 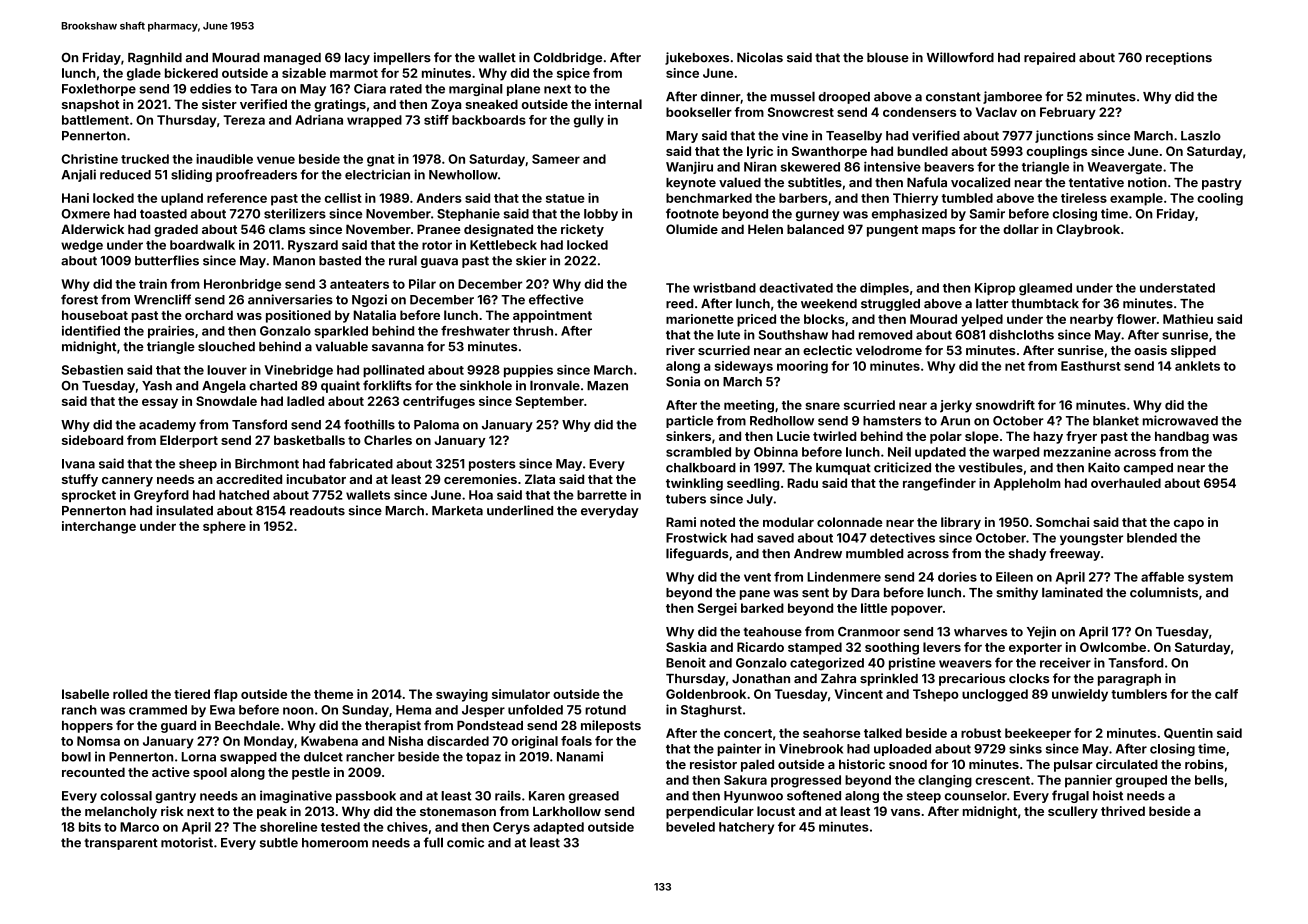 I want to click on homeroom, so click(x=335, y=843).
